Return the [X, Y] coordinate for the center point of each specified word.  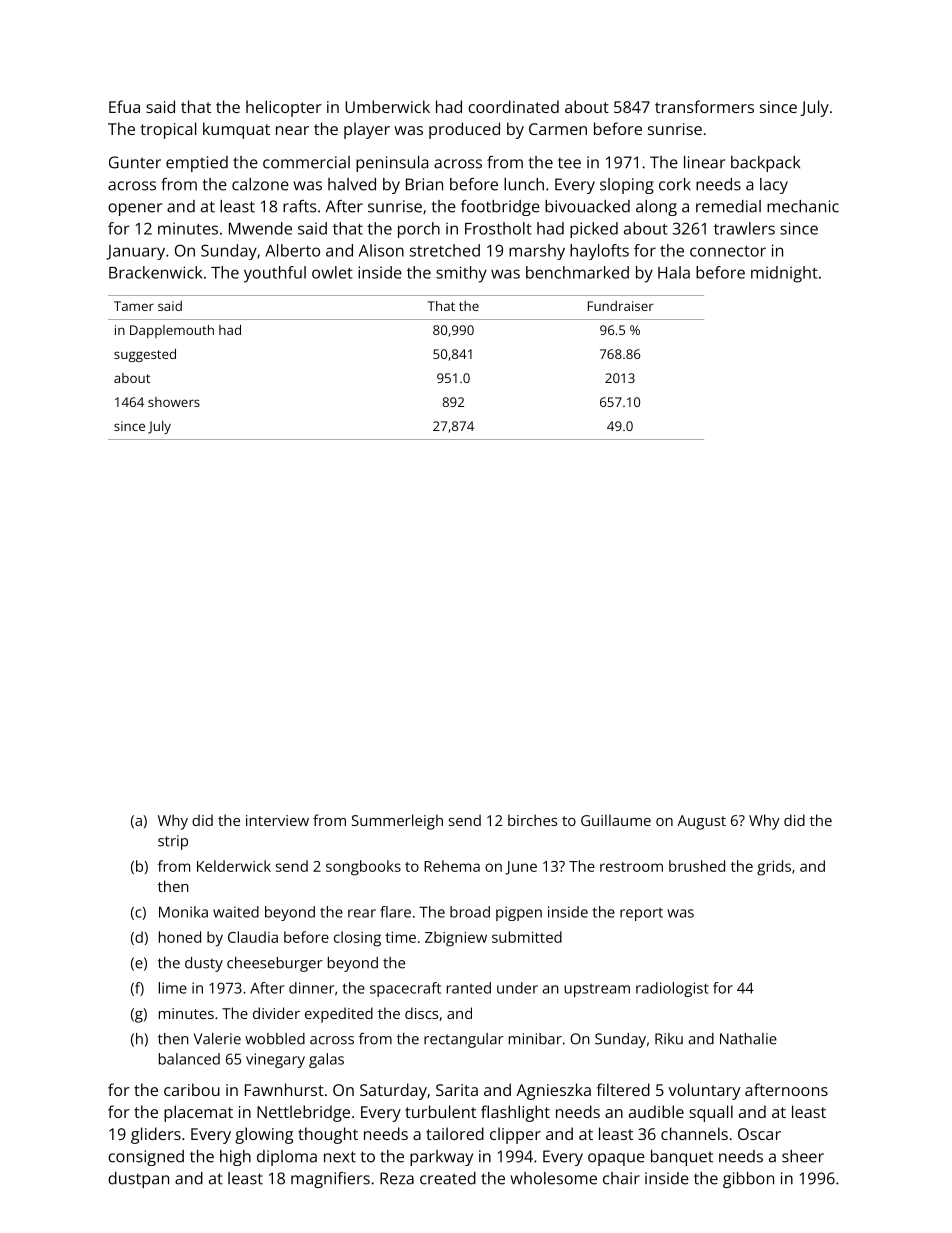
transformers [704, 106]
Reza [397, 1178]
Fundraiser [621, 306]
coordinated [513, 106]
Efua [124, 106]
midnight [784, 274]
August [701, 822]
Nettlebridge [303, 1113]
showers [174, 402]
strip [173, 842]
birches [532, 820]
